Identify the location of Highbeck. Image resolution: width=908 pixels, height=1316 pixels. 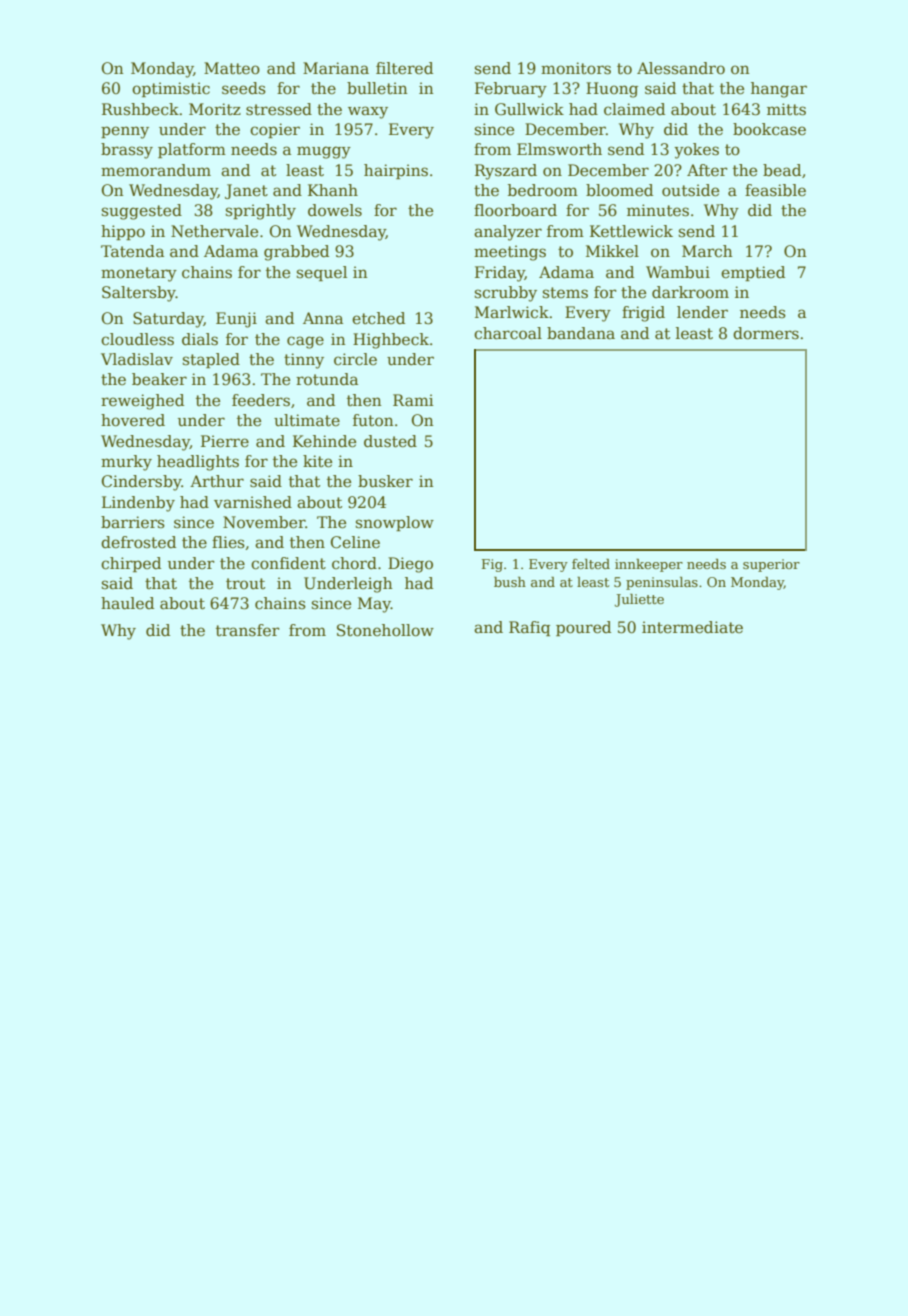
(391, 341).
